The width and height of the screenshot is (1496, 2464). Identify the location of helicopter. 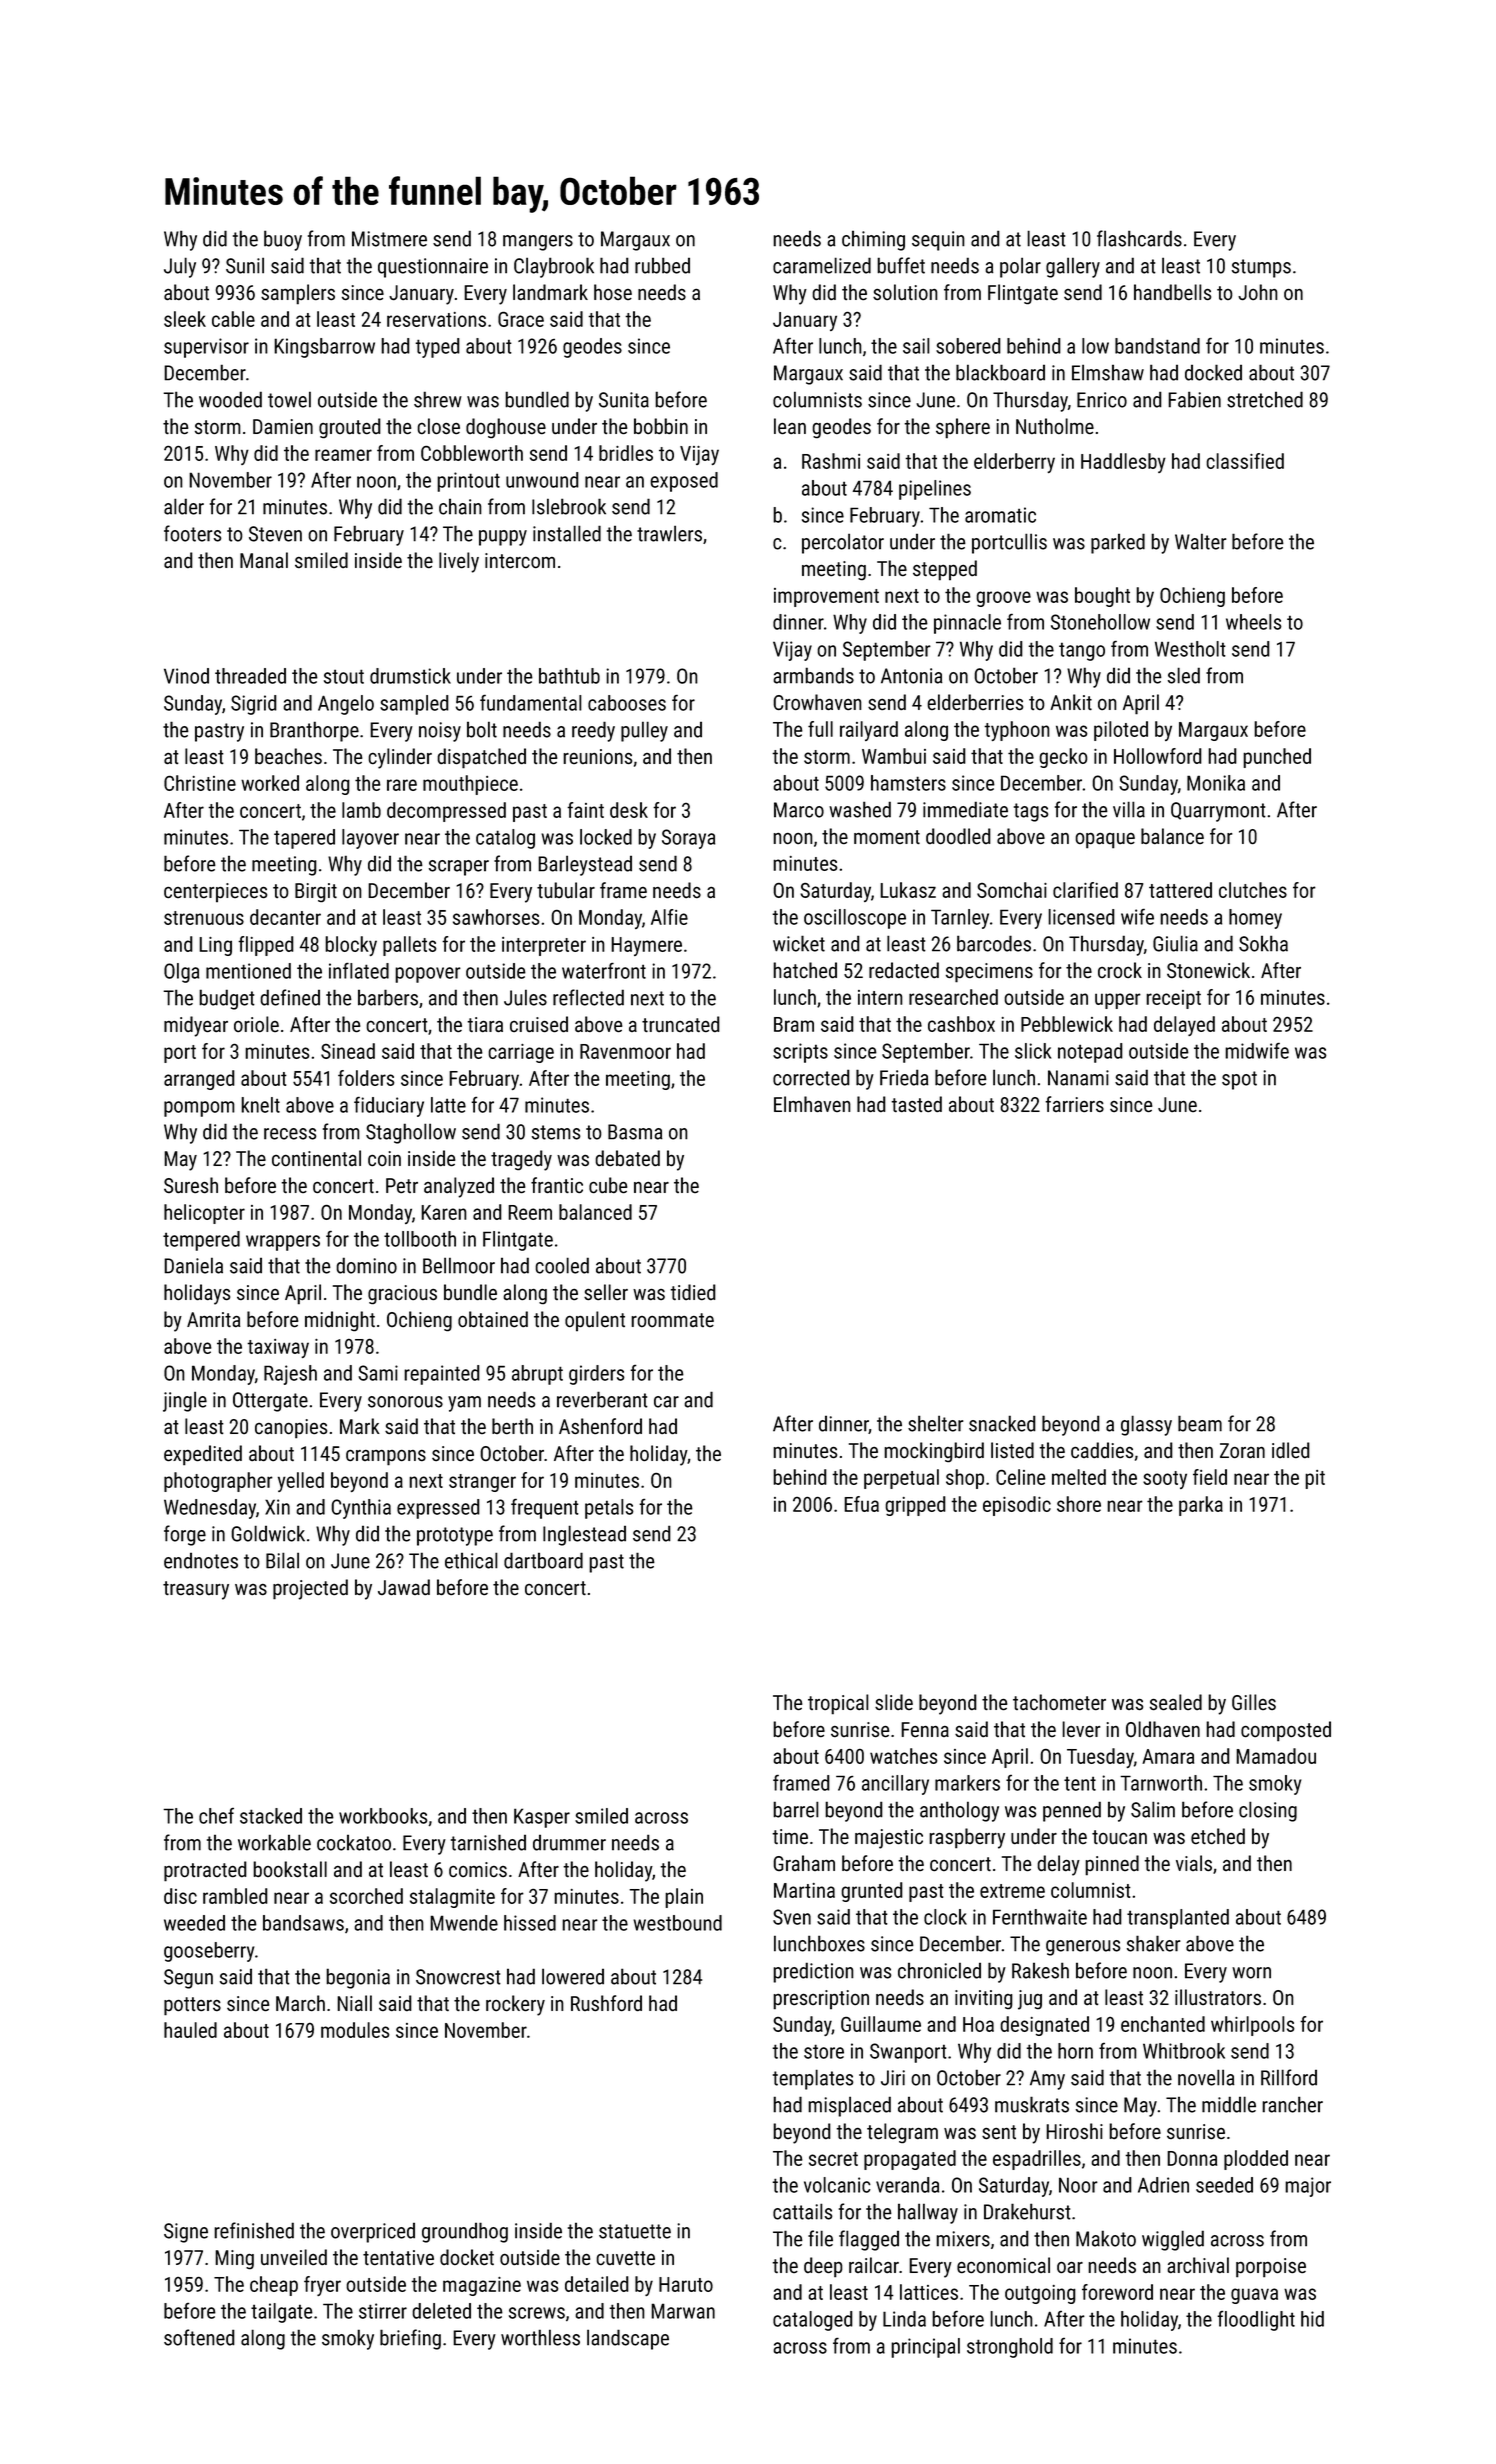
(204, 1214).
